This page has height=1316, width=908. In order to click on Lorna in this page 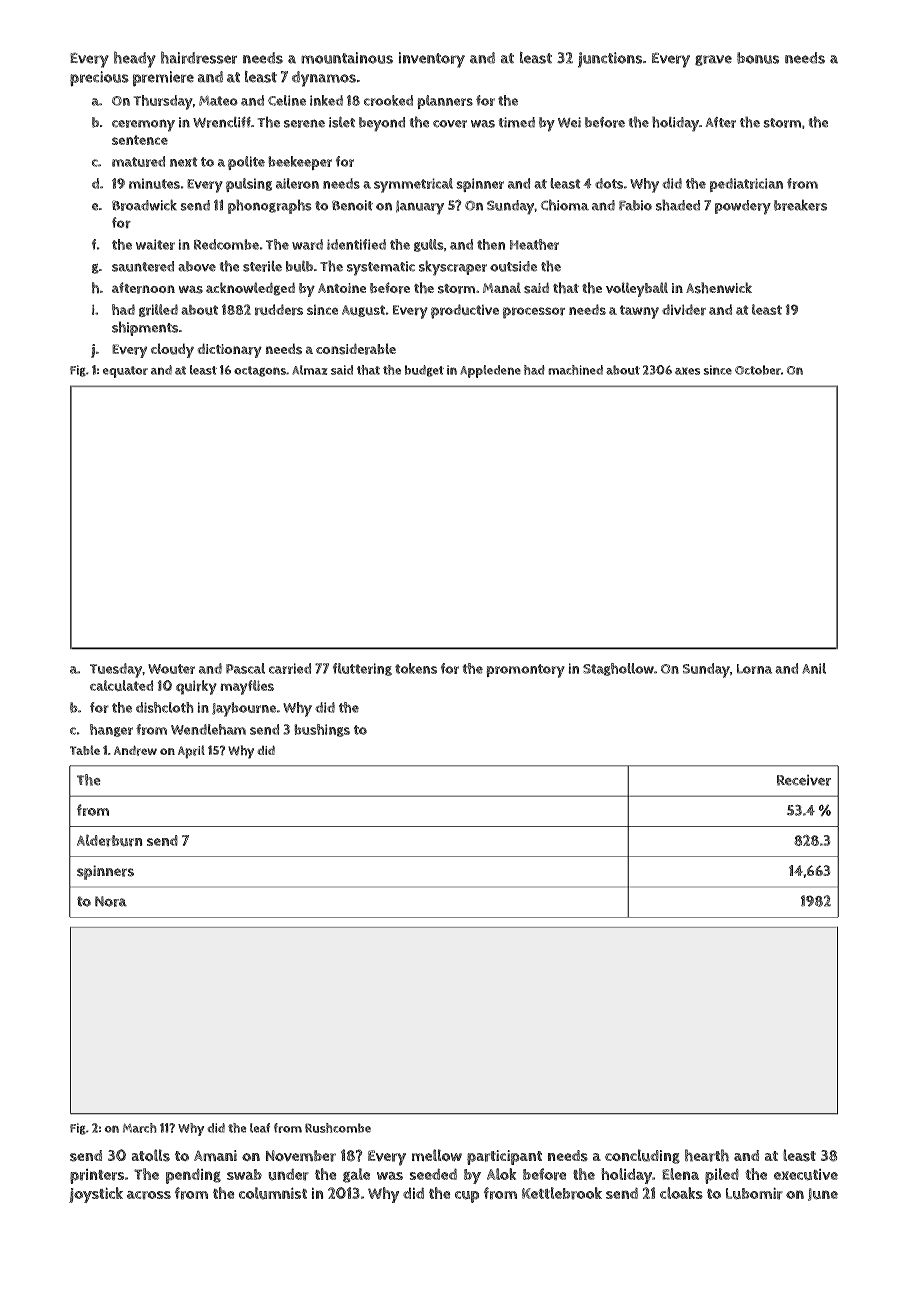, I will do `click(754, 669)`.
